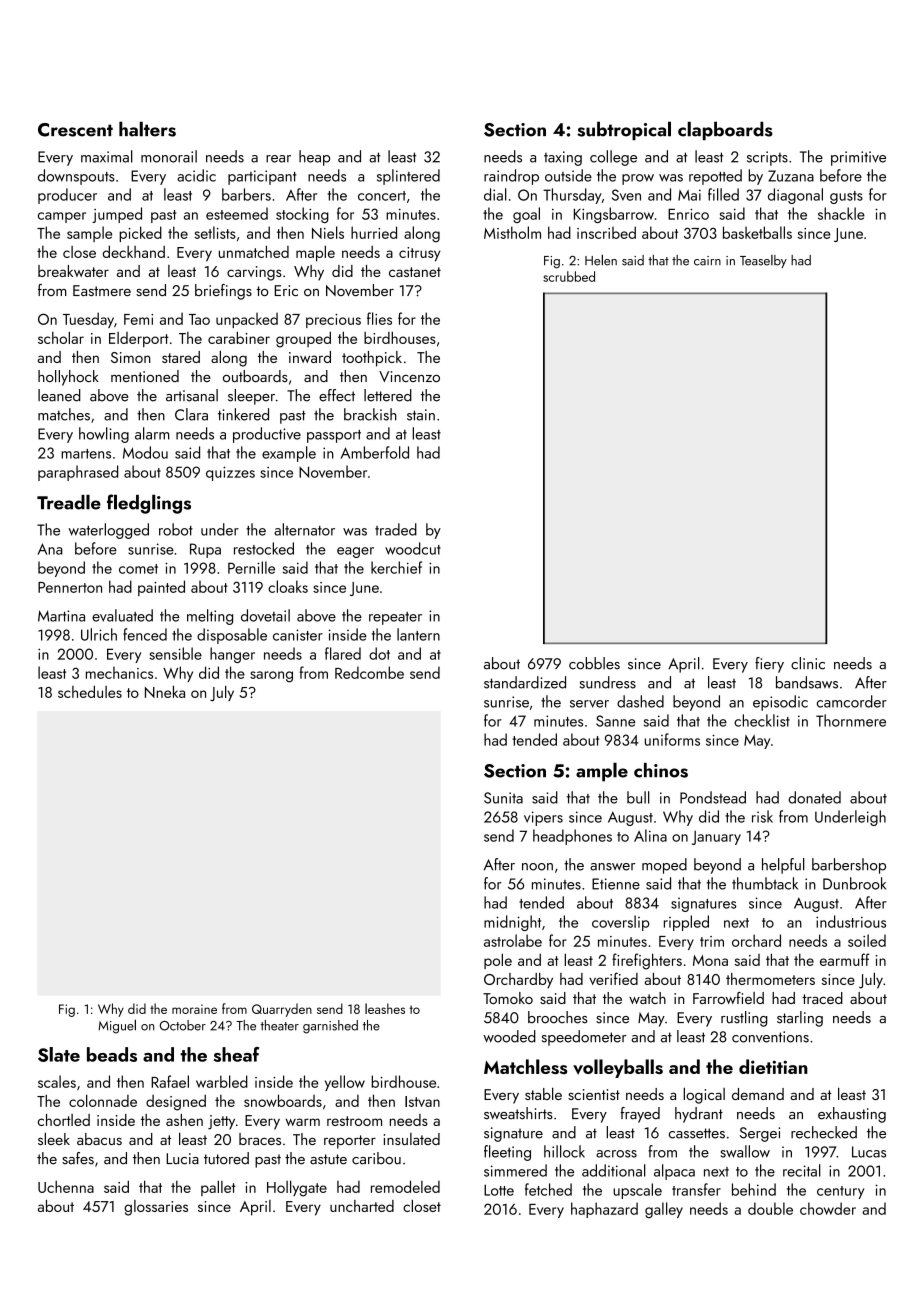 Image resolution: width=924 pixels, height=1308 pixels. I want to click on Thornmere, so click(851, 720).
